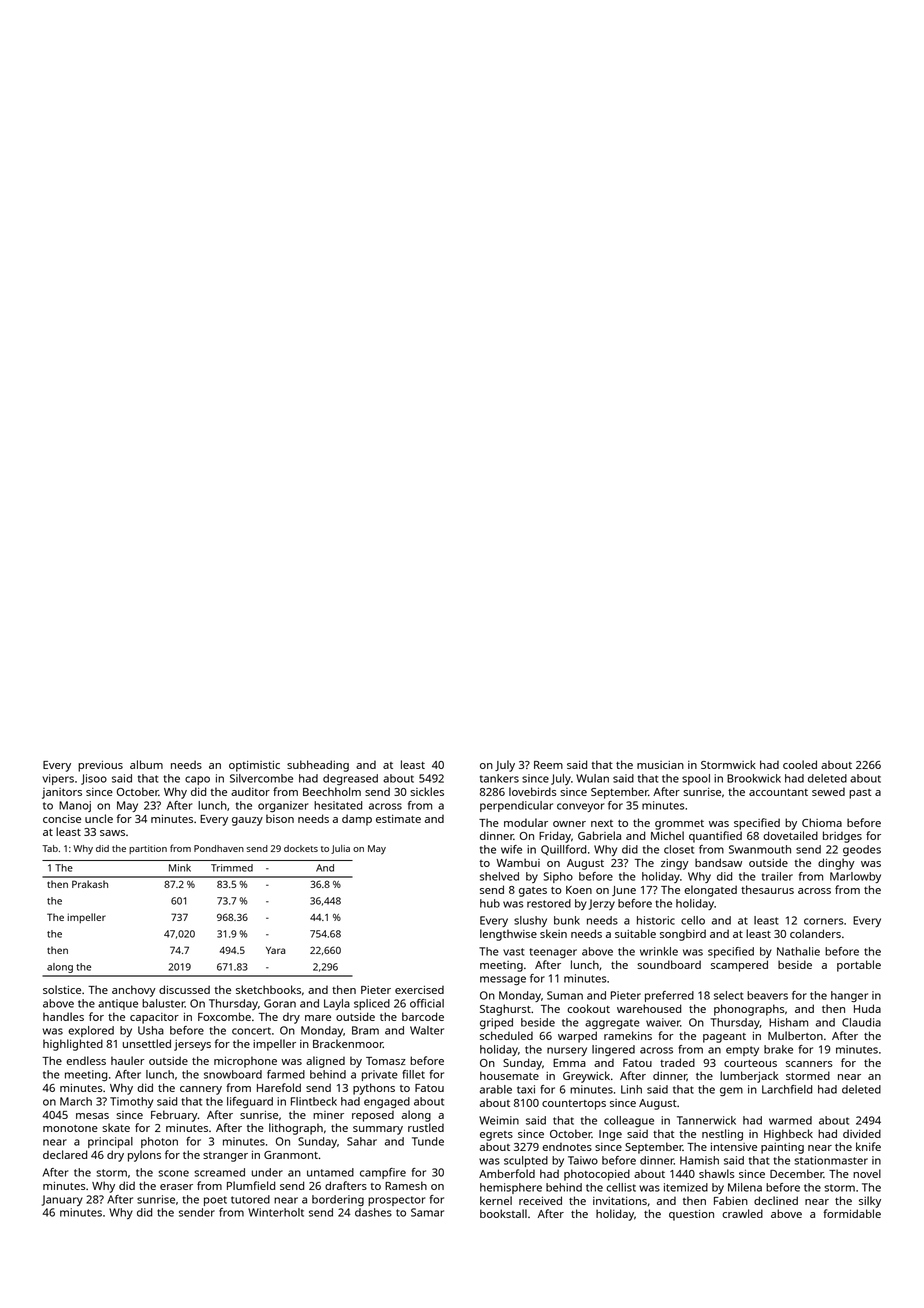  Describe the element at coordinates (859, 966) in the image. I see `portable` at that location.
